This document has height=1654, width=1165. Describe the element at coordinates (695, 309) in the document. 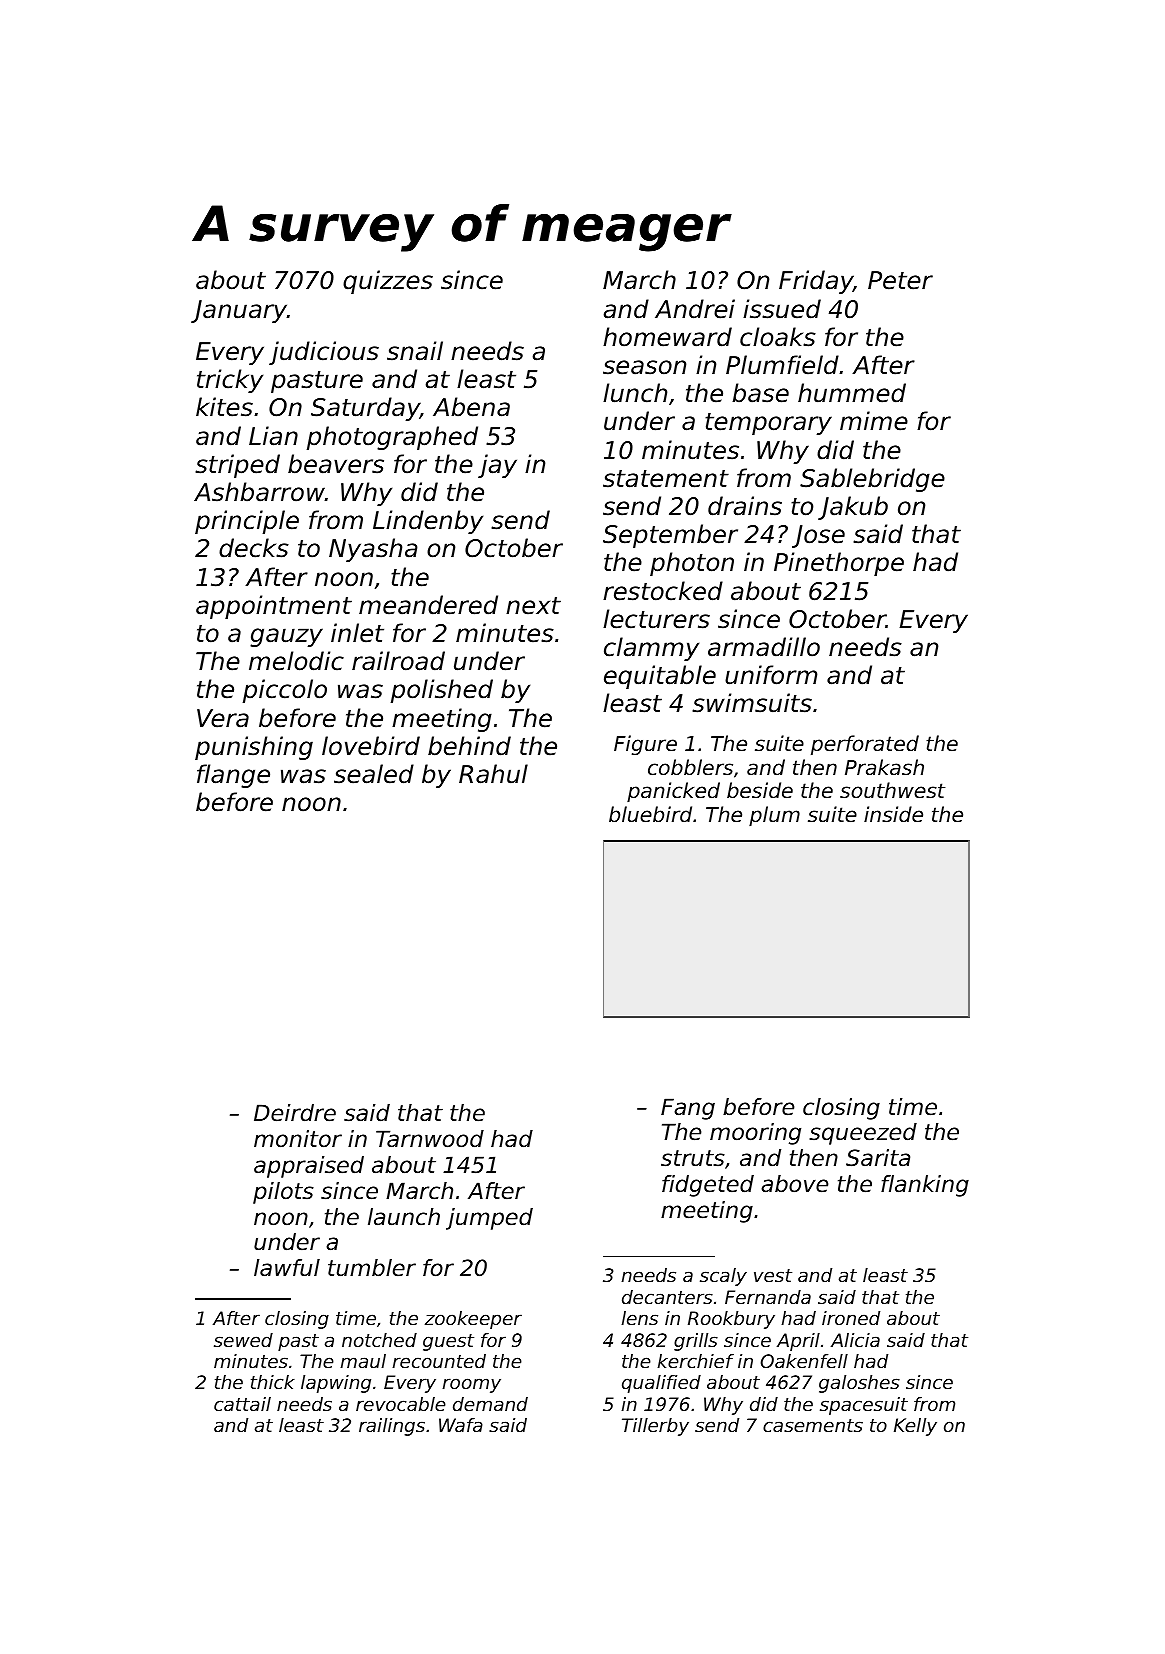

I see `Andrei` at that location.
